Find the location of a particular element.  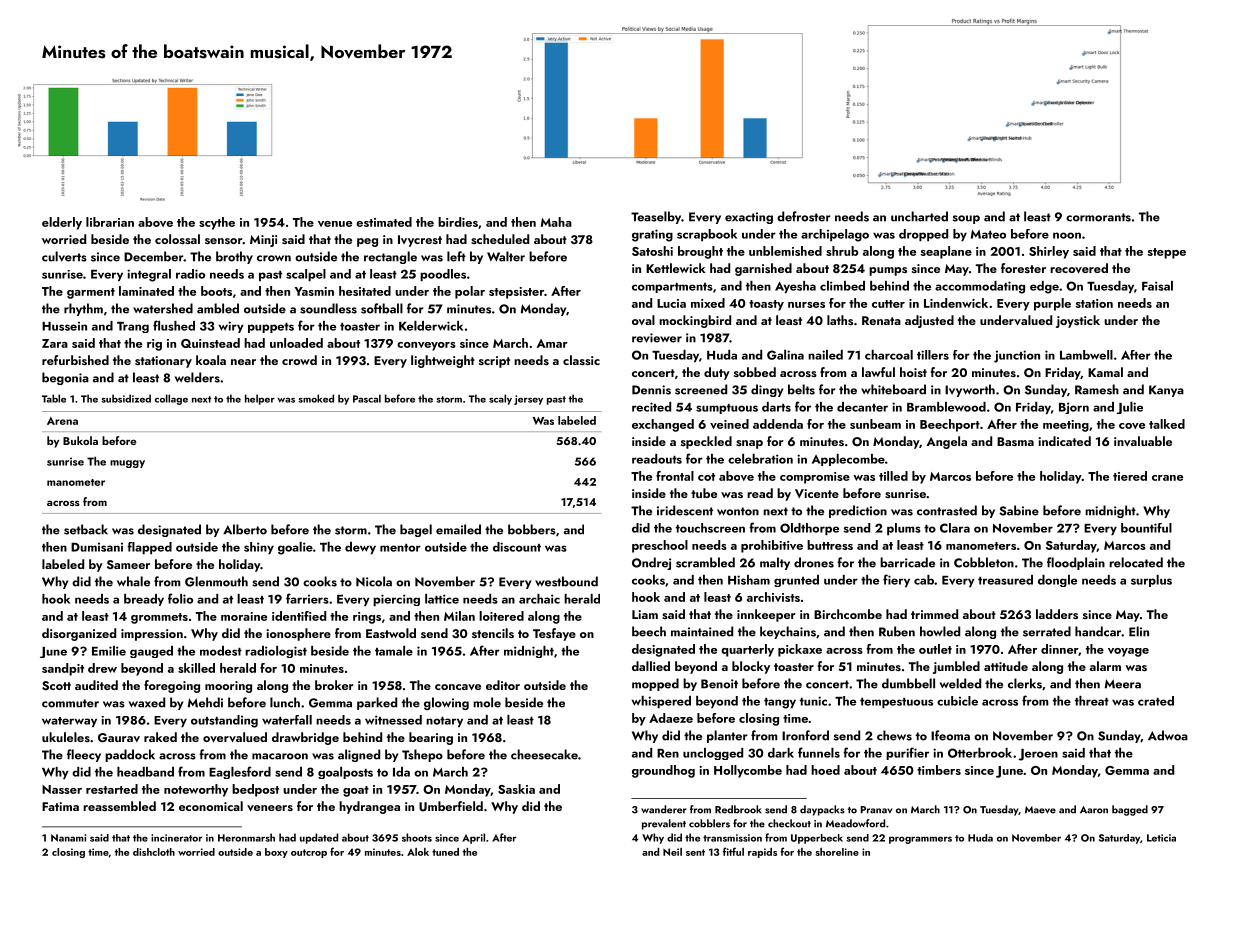

bountiful is located at coordinates (1146, 528).
